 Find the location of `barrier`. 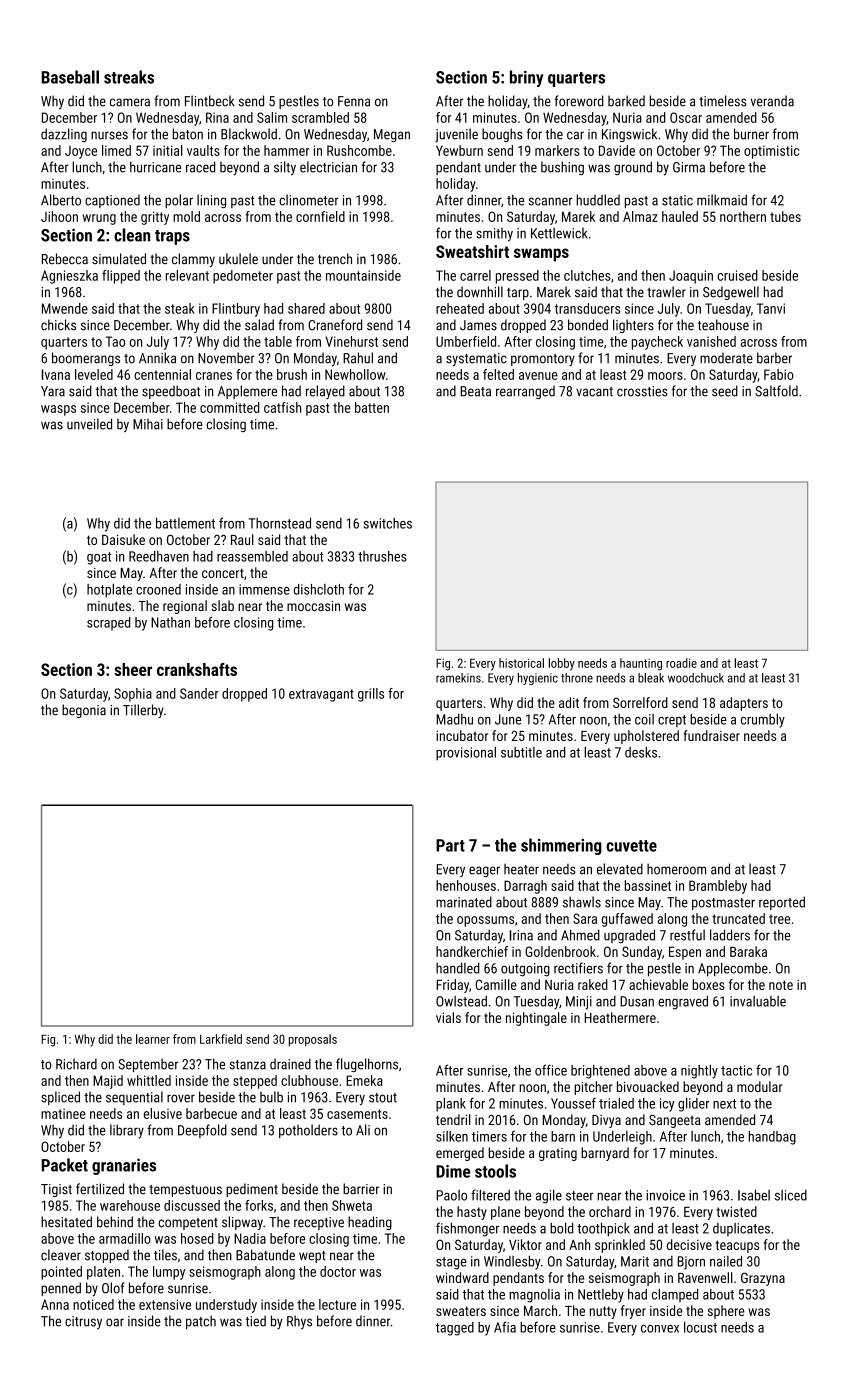

barrier is located at coordinates (361, 1189).
